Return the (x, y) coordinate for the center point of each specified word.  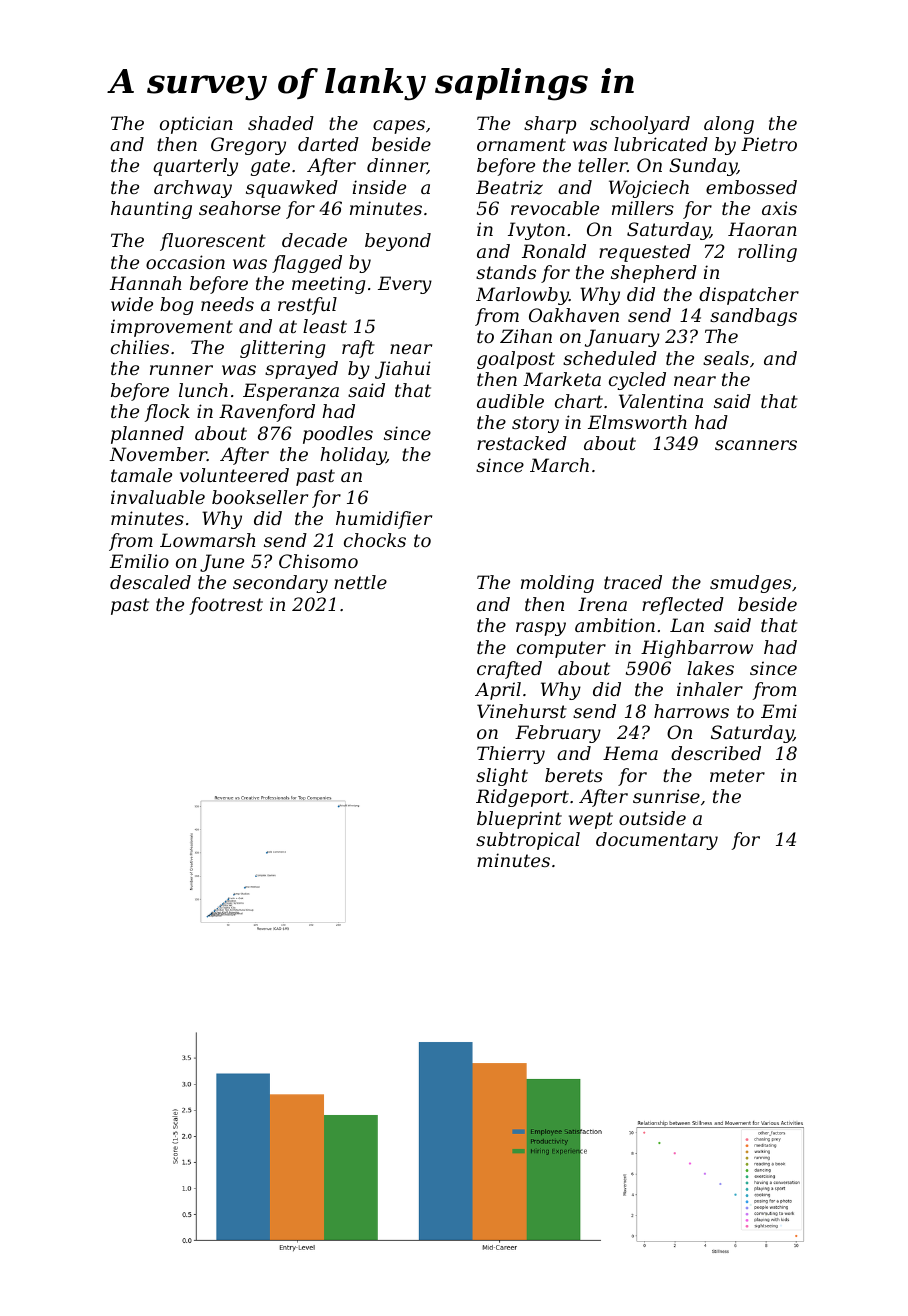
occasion (185, 262)
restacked (522, 443)
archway (193, 189)
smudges (750, 584)
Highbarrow (697, 649)
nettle (360, 582)
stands (506, 272)
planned (147, 435)
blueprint (519, 820)
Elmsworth (637, 422)
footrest (226, 606)
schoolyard (640, 125)
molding (557, 584)
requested (645, 253)
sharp (550, 125)
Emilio (139, 561)
